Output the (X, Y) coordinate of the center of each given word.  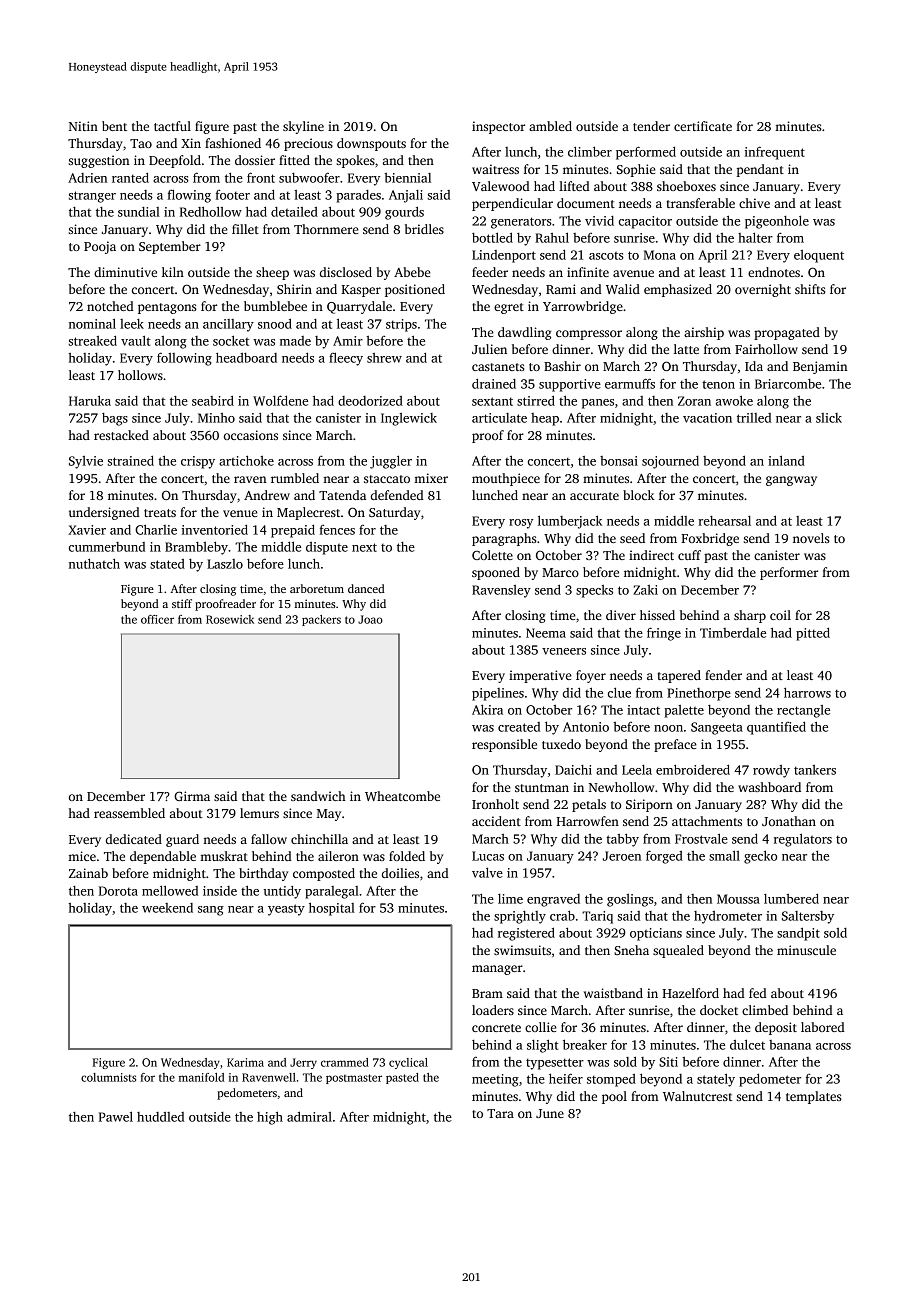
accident (496, 821)
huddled (160, 1117)
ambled (550, 126)
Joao (370, 619)
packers (321, 620)
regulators (803, 840)
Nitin (83, 126)
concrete (496, 1028)
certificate (703, 126)
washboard (769, 787)
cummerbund (107, 547)
